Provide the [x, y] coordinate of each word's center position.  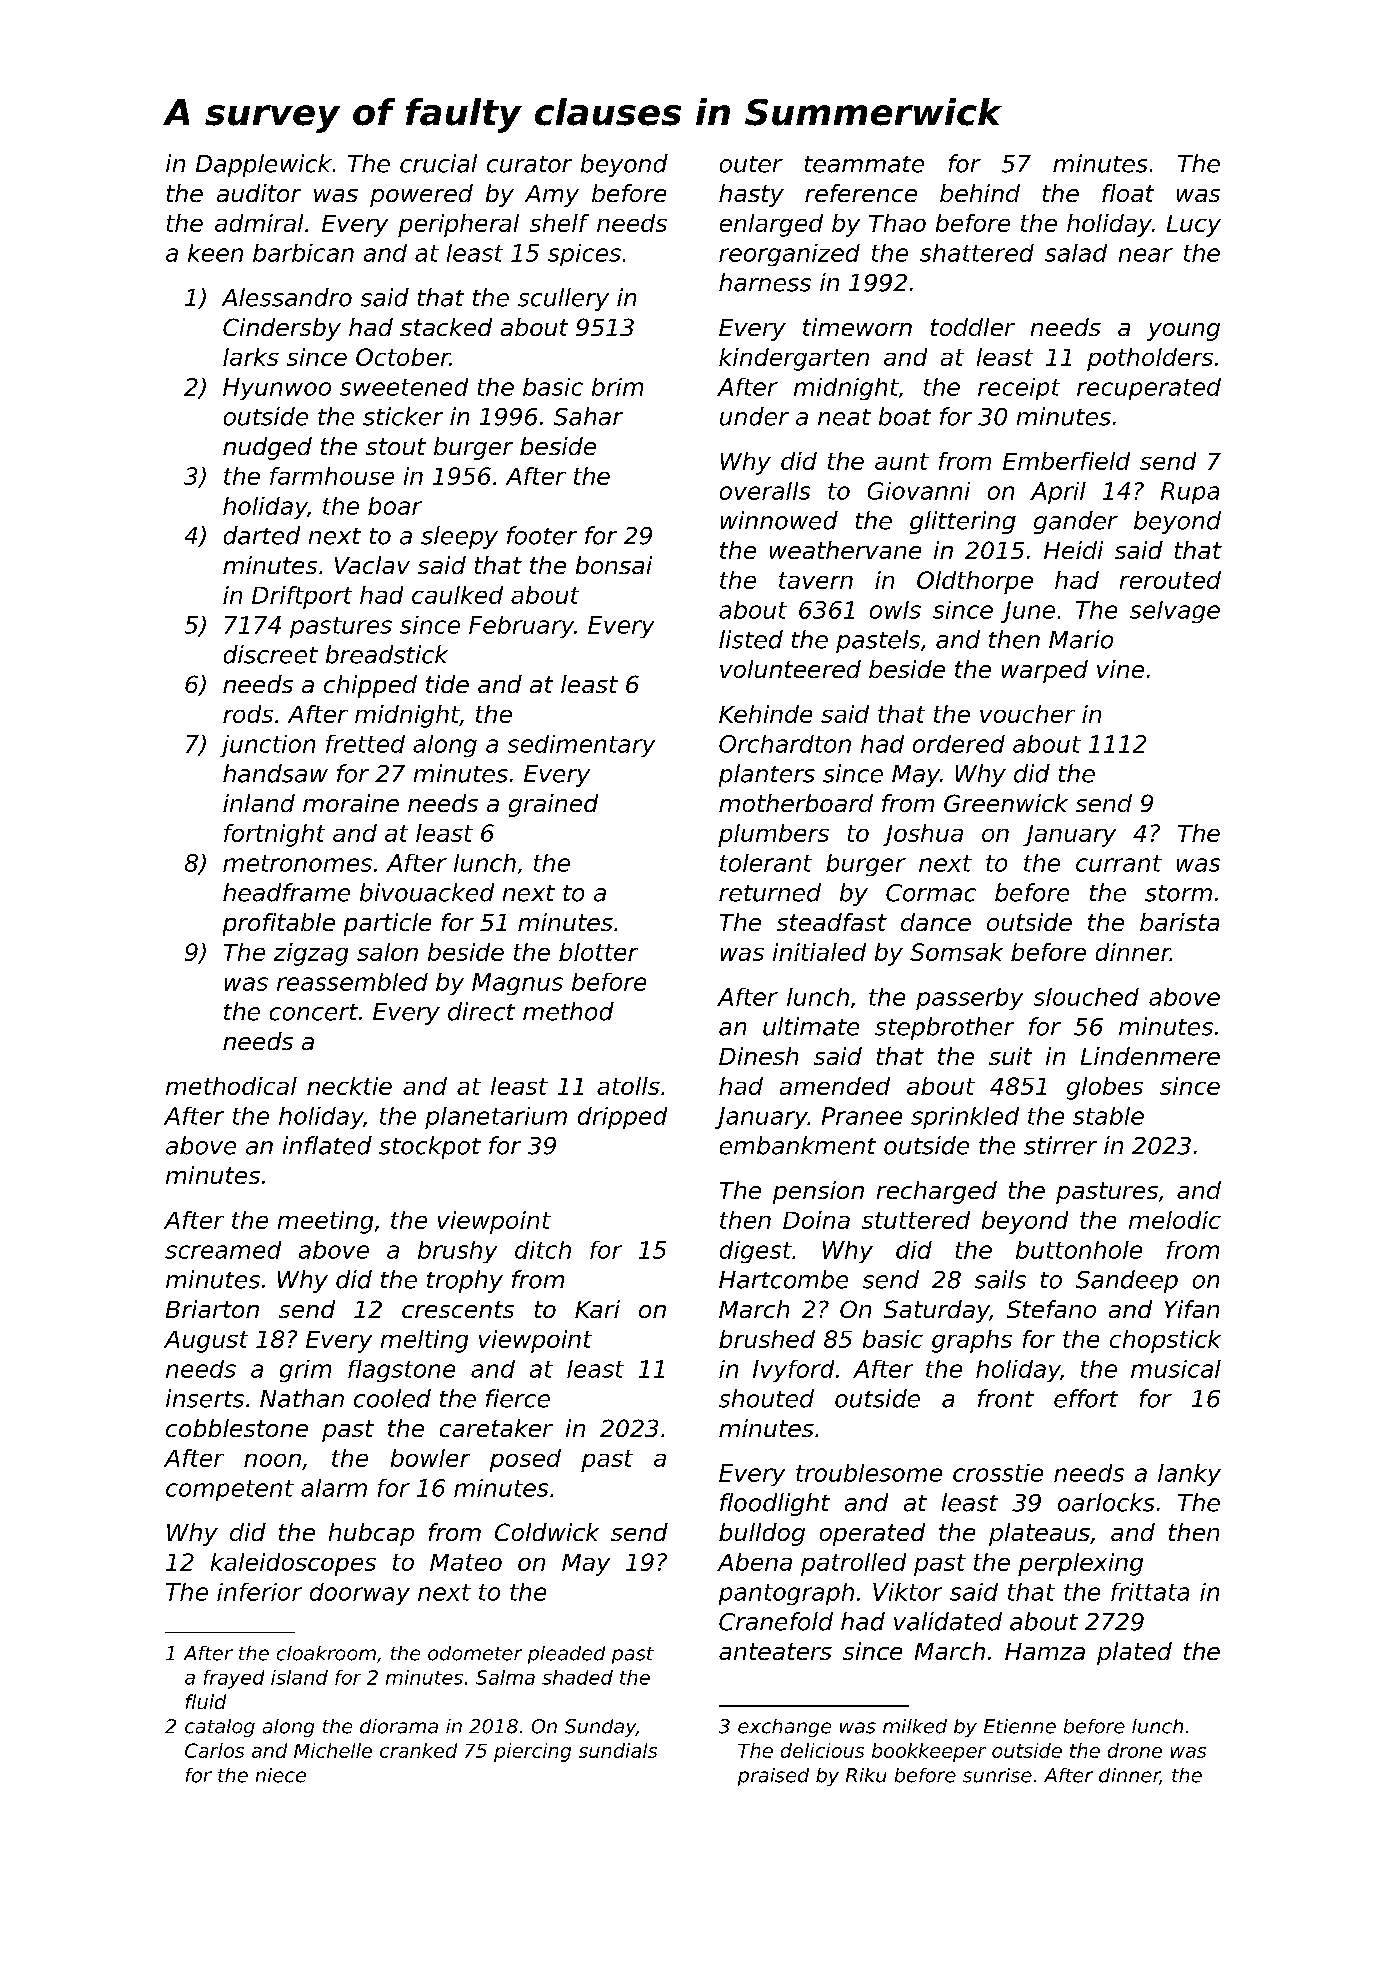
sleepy [459, 537]
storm [1178, 893]
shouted [766, 1398]
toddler [973, 327]
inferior [259, 1592]
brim [617, 387]
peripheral [458, 225]
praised [773, 1777]
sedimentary [581, 746]
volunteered [790, 669]
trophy [465, 1281]
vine [1120, 669]
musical [1176, 1369]
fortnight [274, 835]
